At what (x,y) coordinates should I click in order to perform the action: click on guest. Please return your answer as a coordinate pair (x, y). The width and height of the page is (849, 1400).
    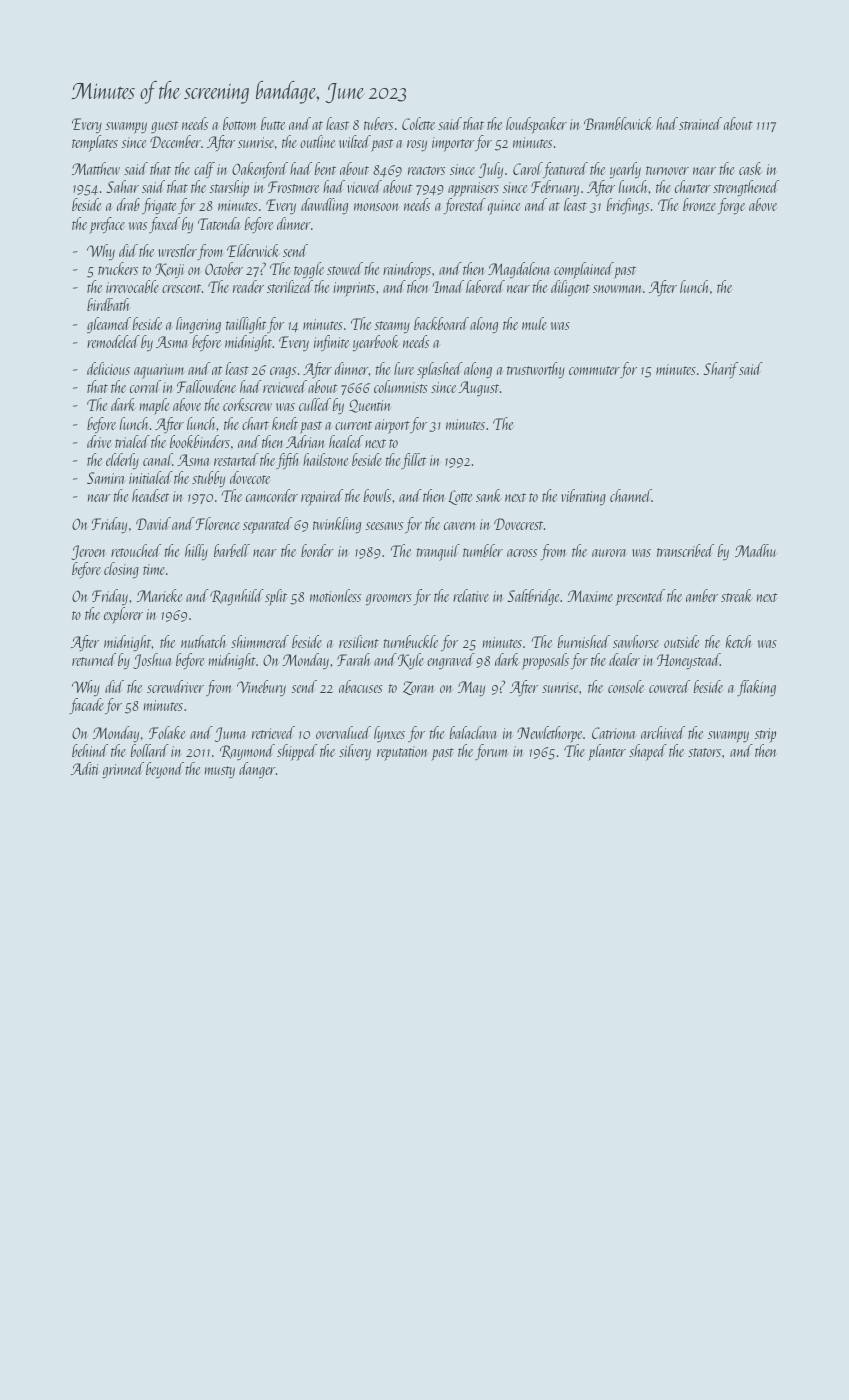
    Looking at the image, I should click on (164, 127).
